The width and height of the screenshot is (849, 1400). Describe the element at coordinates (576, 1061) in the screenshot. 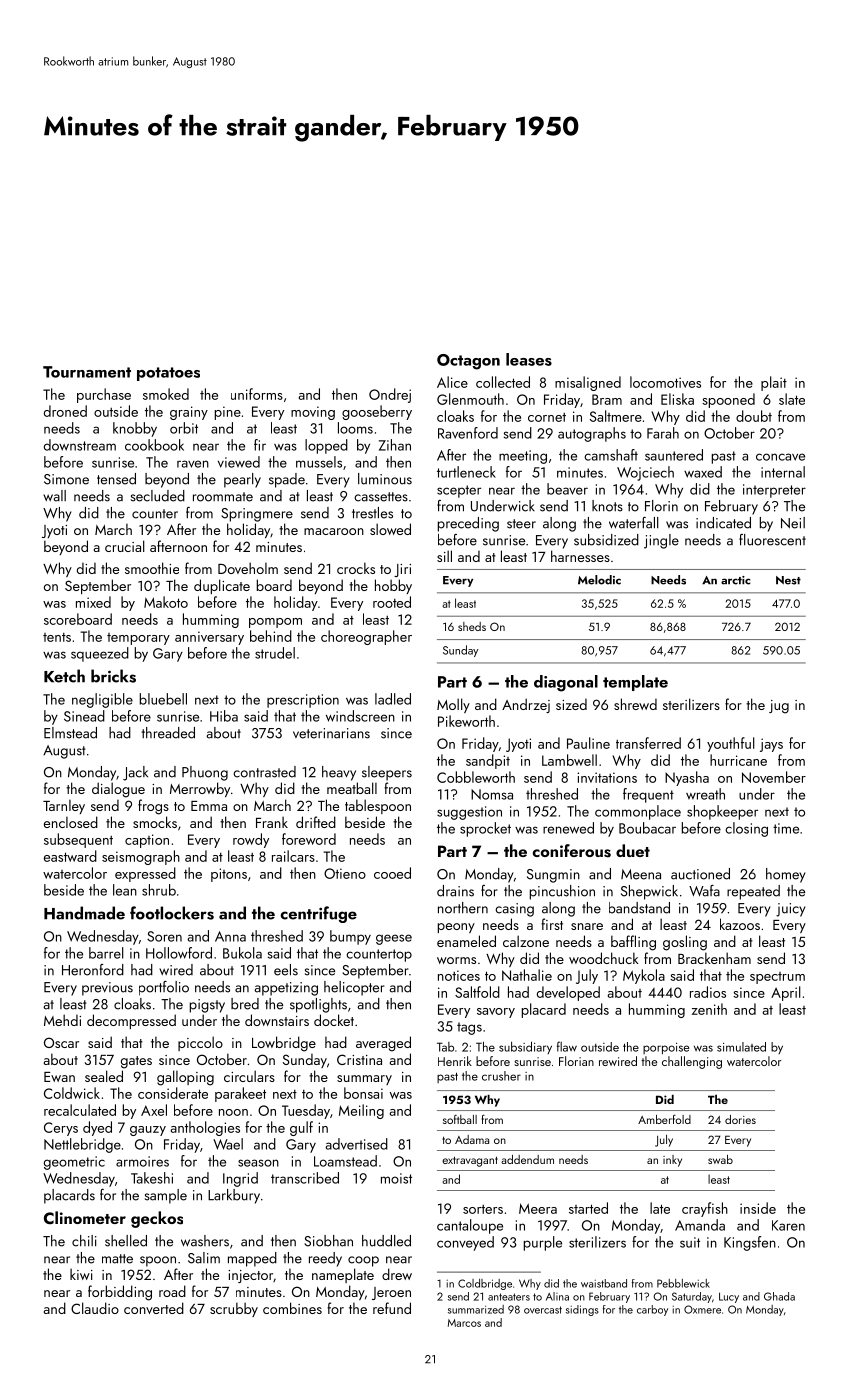

I see `Florian` at that location.
